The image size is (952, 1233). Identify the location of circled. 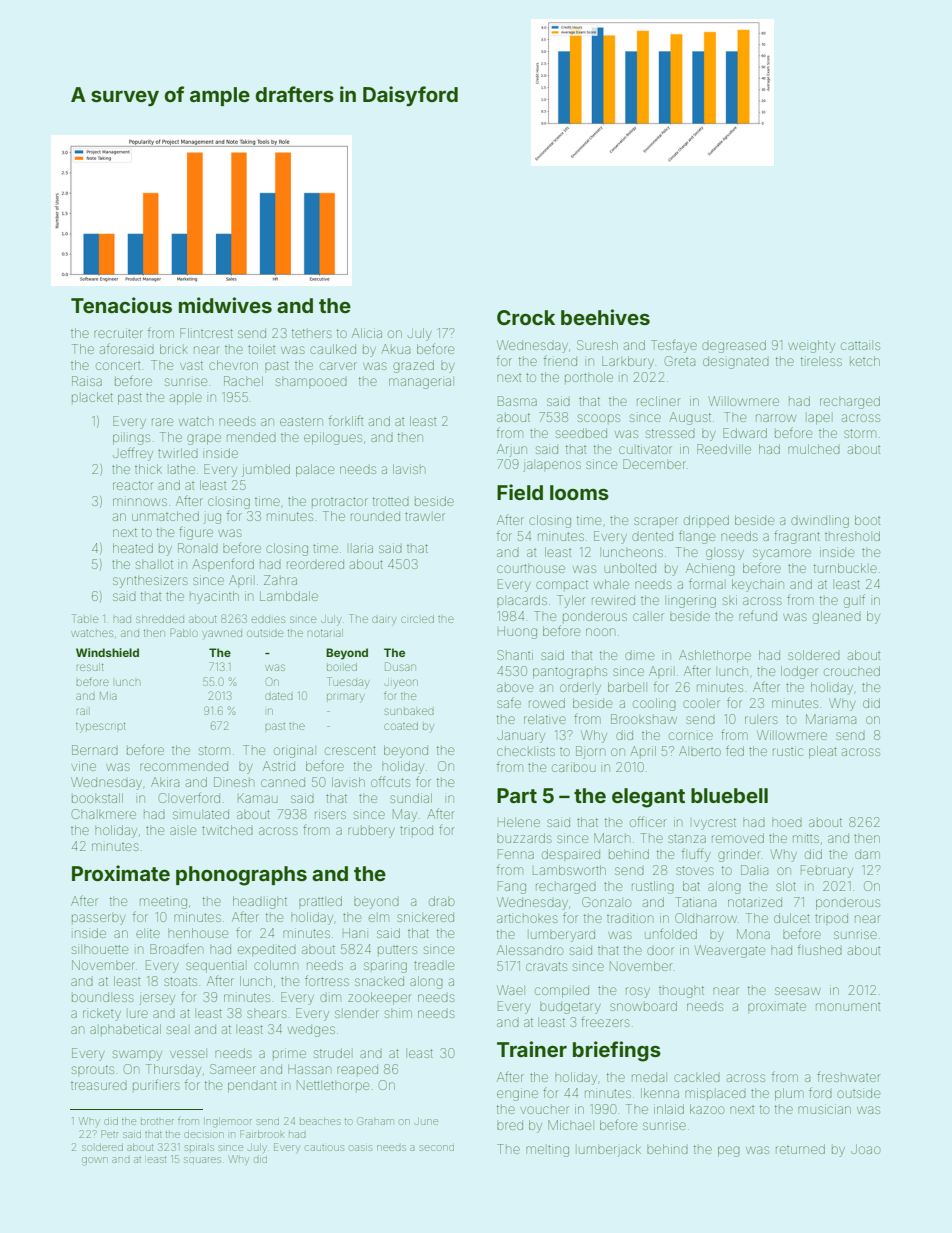
(417, 619).
